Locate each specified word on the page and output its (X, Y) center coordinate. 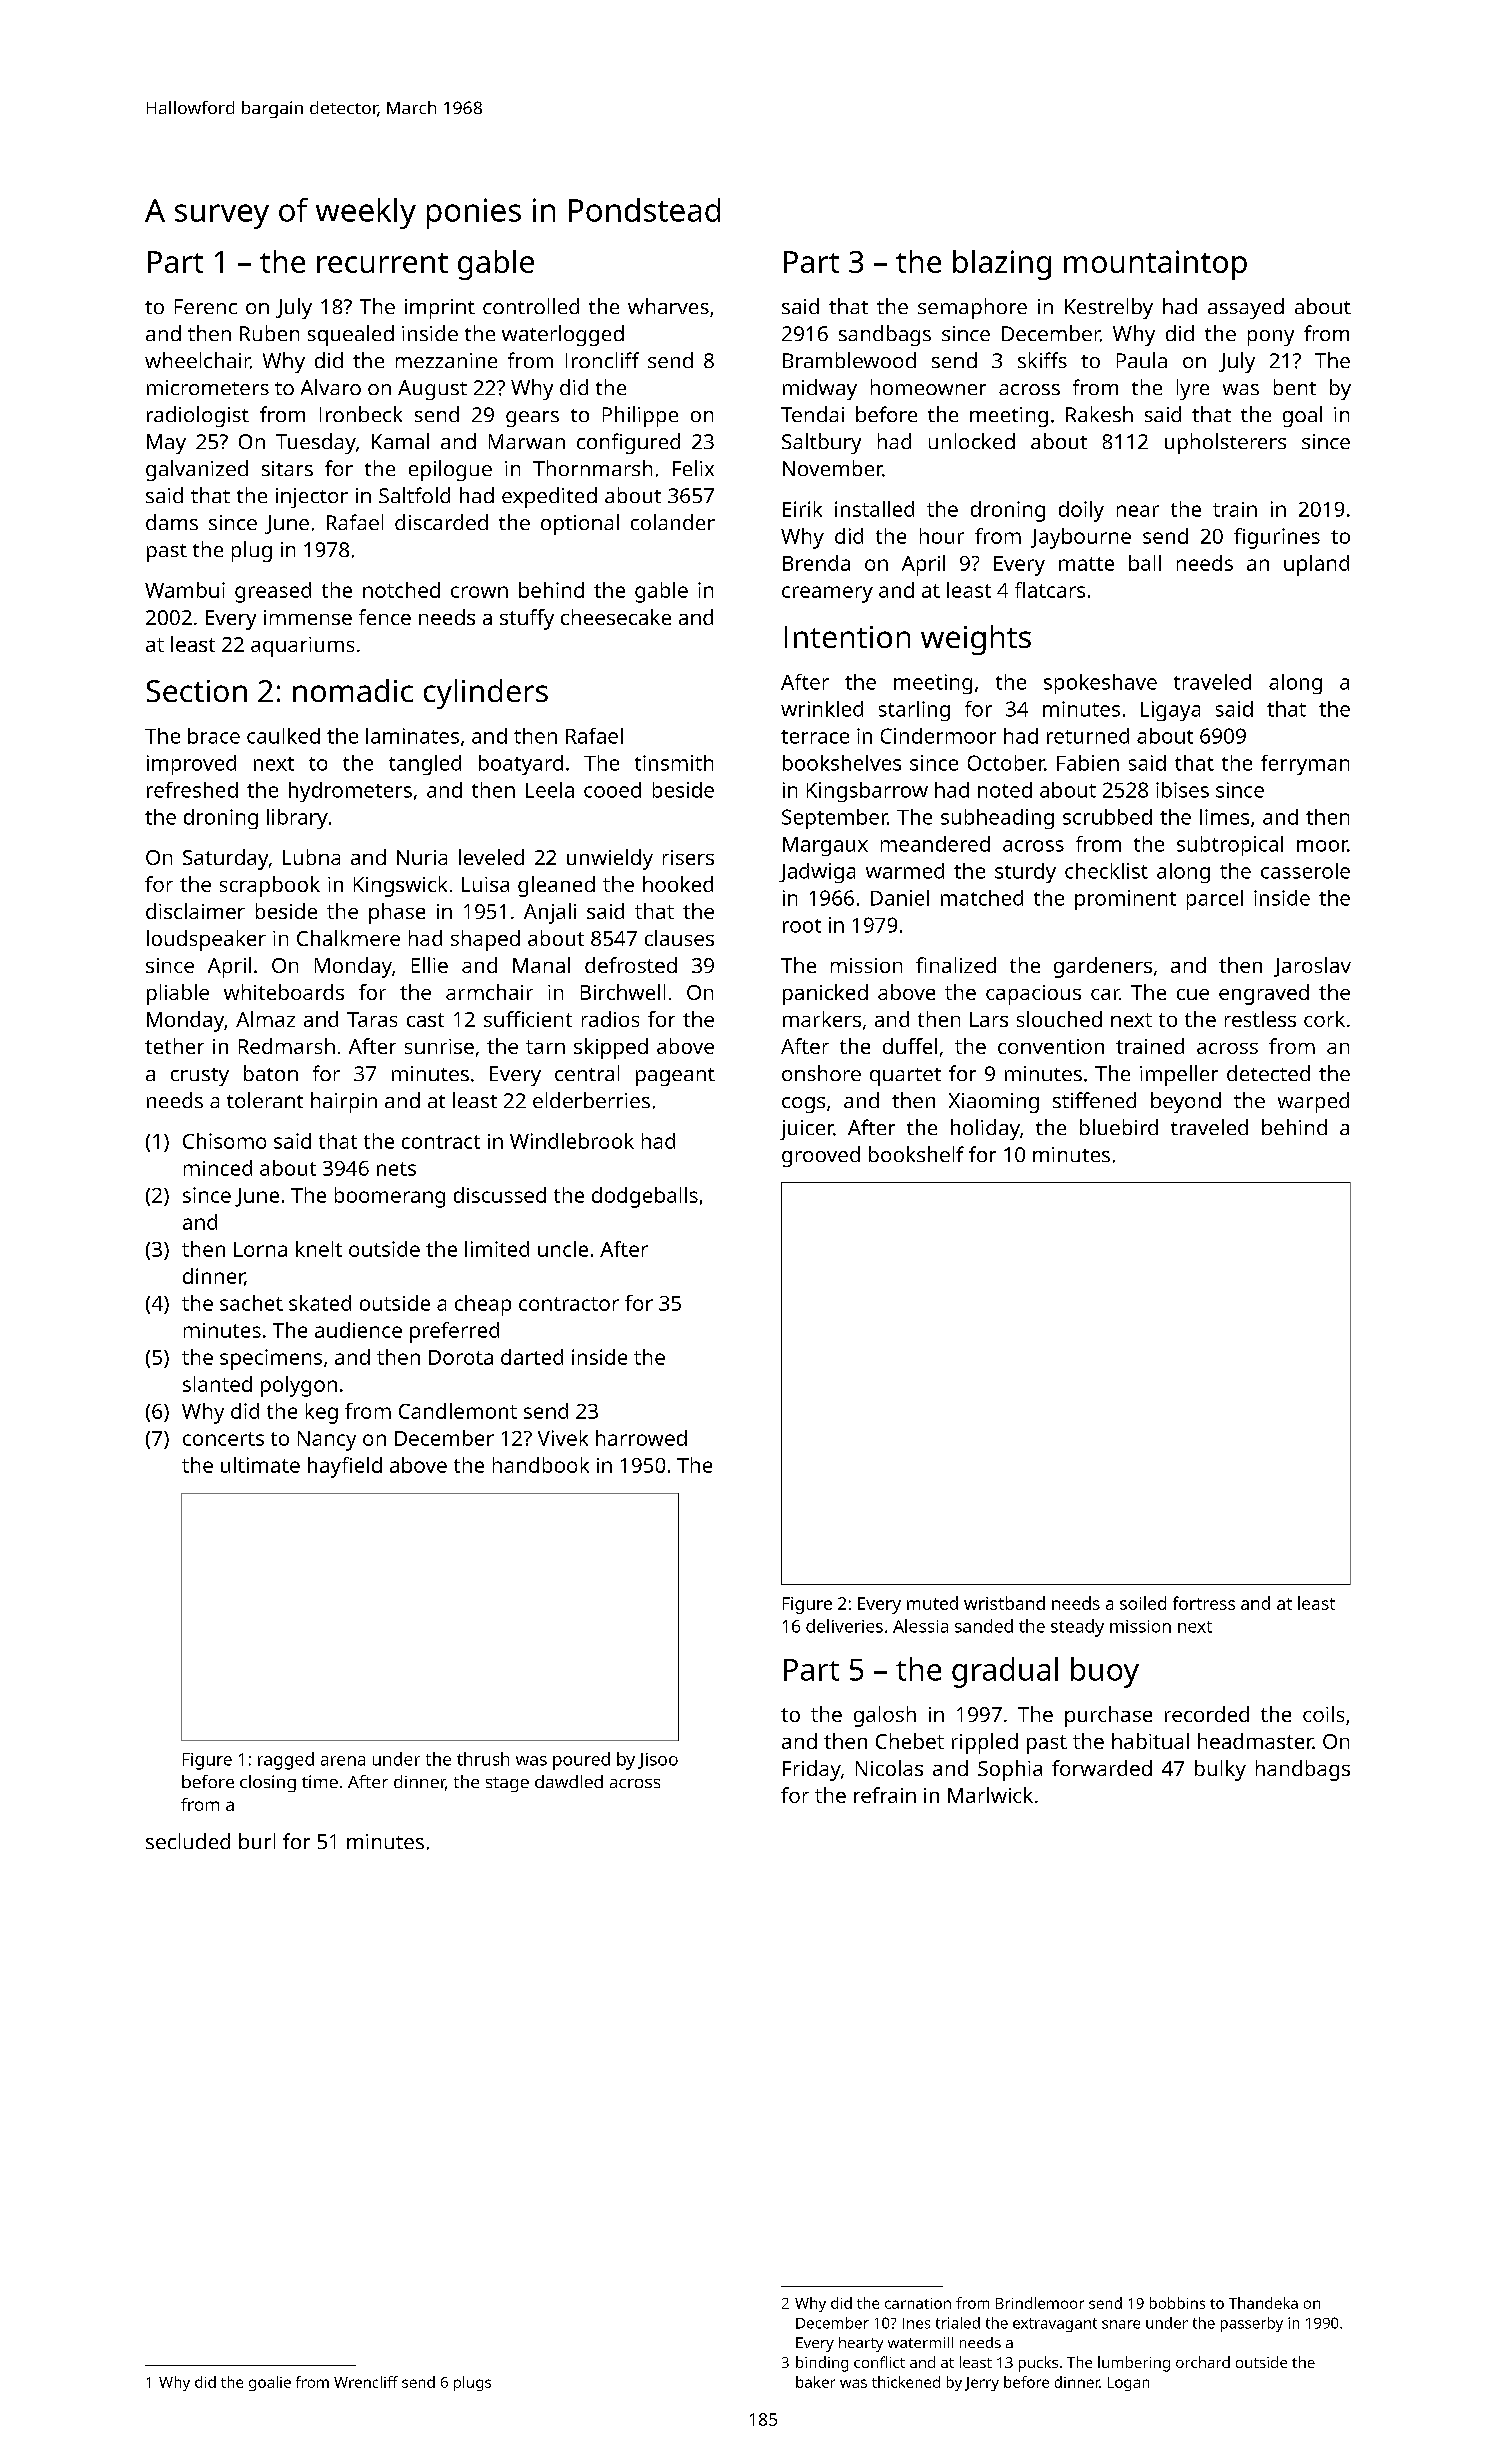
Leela (550, 790)
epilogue (450, 470)
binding (822, 2364)
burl (257, 1841)
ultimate (260, 1465)
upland (1316, 565)
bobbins (1177, 2303)
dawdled (569, 1781)
